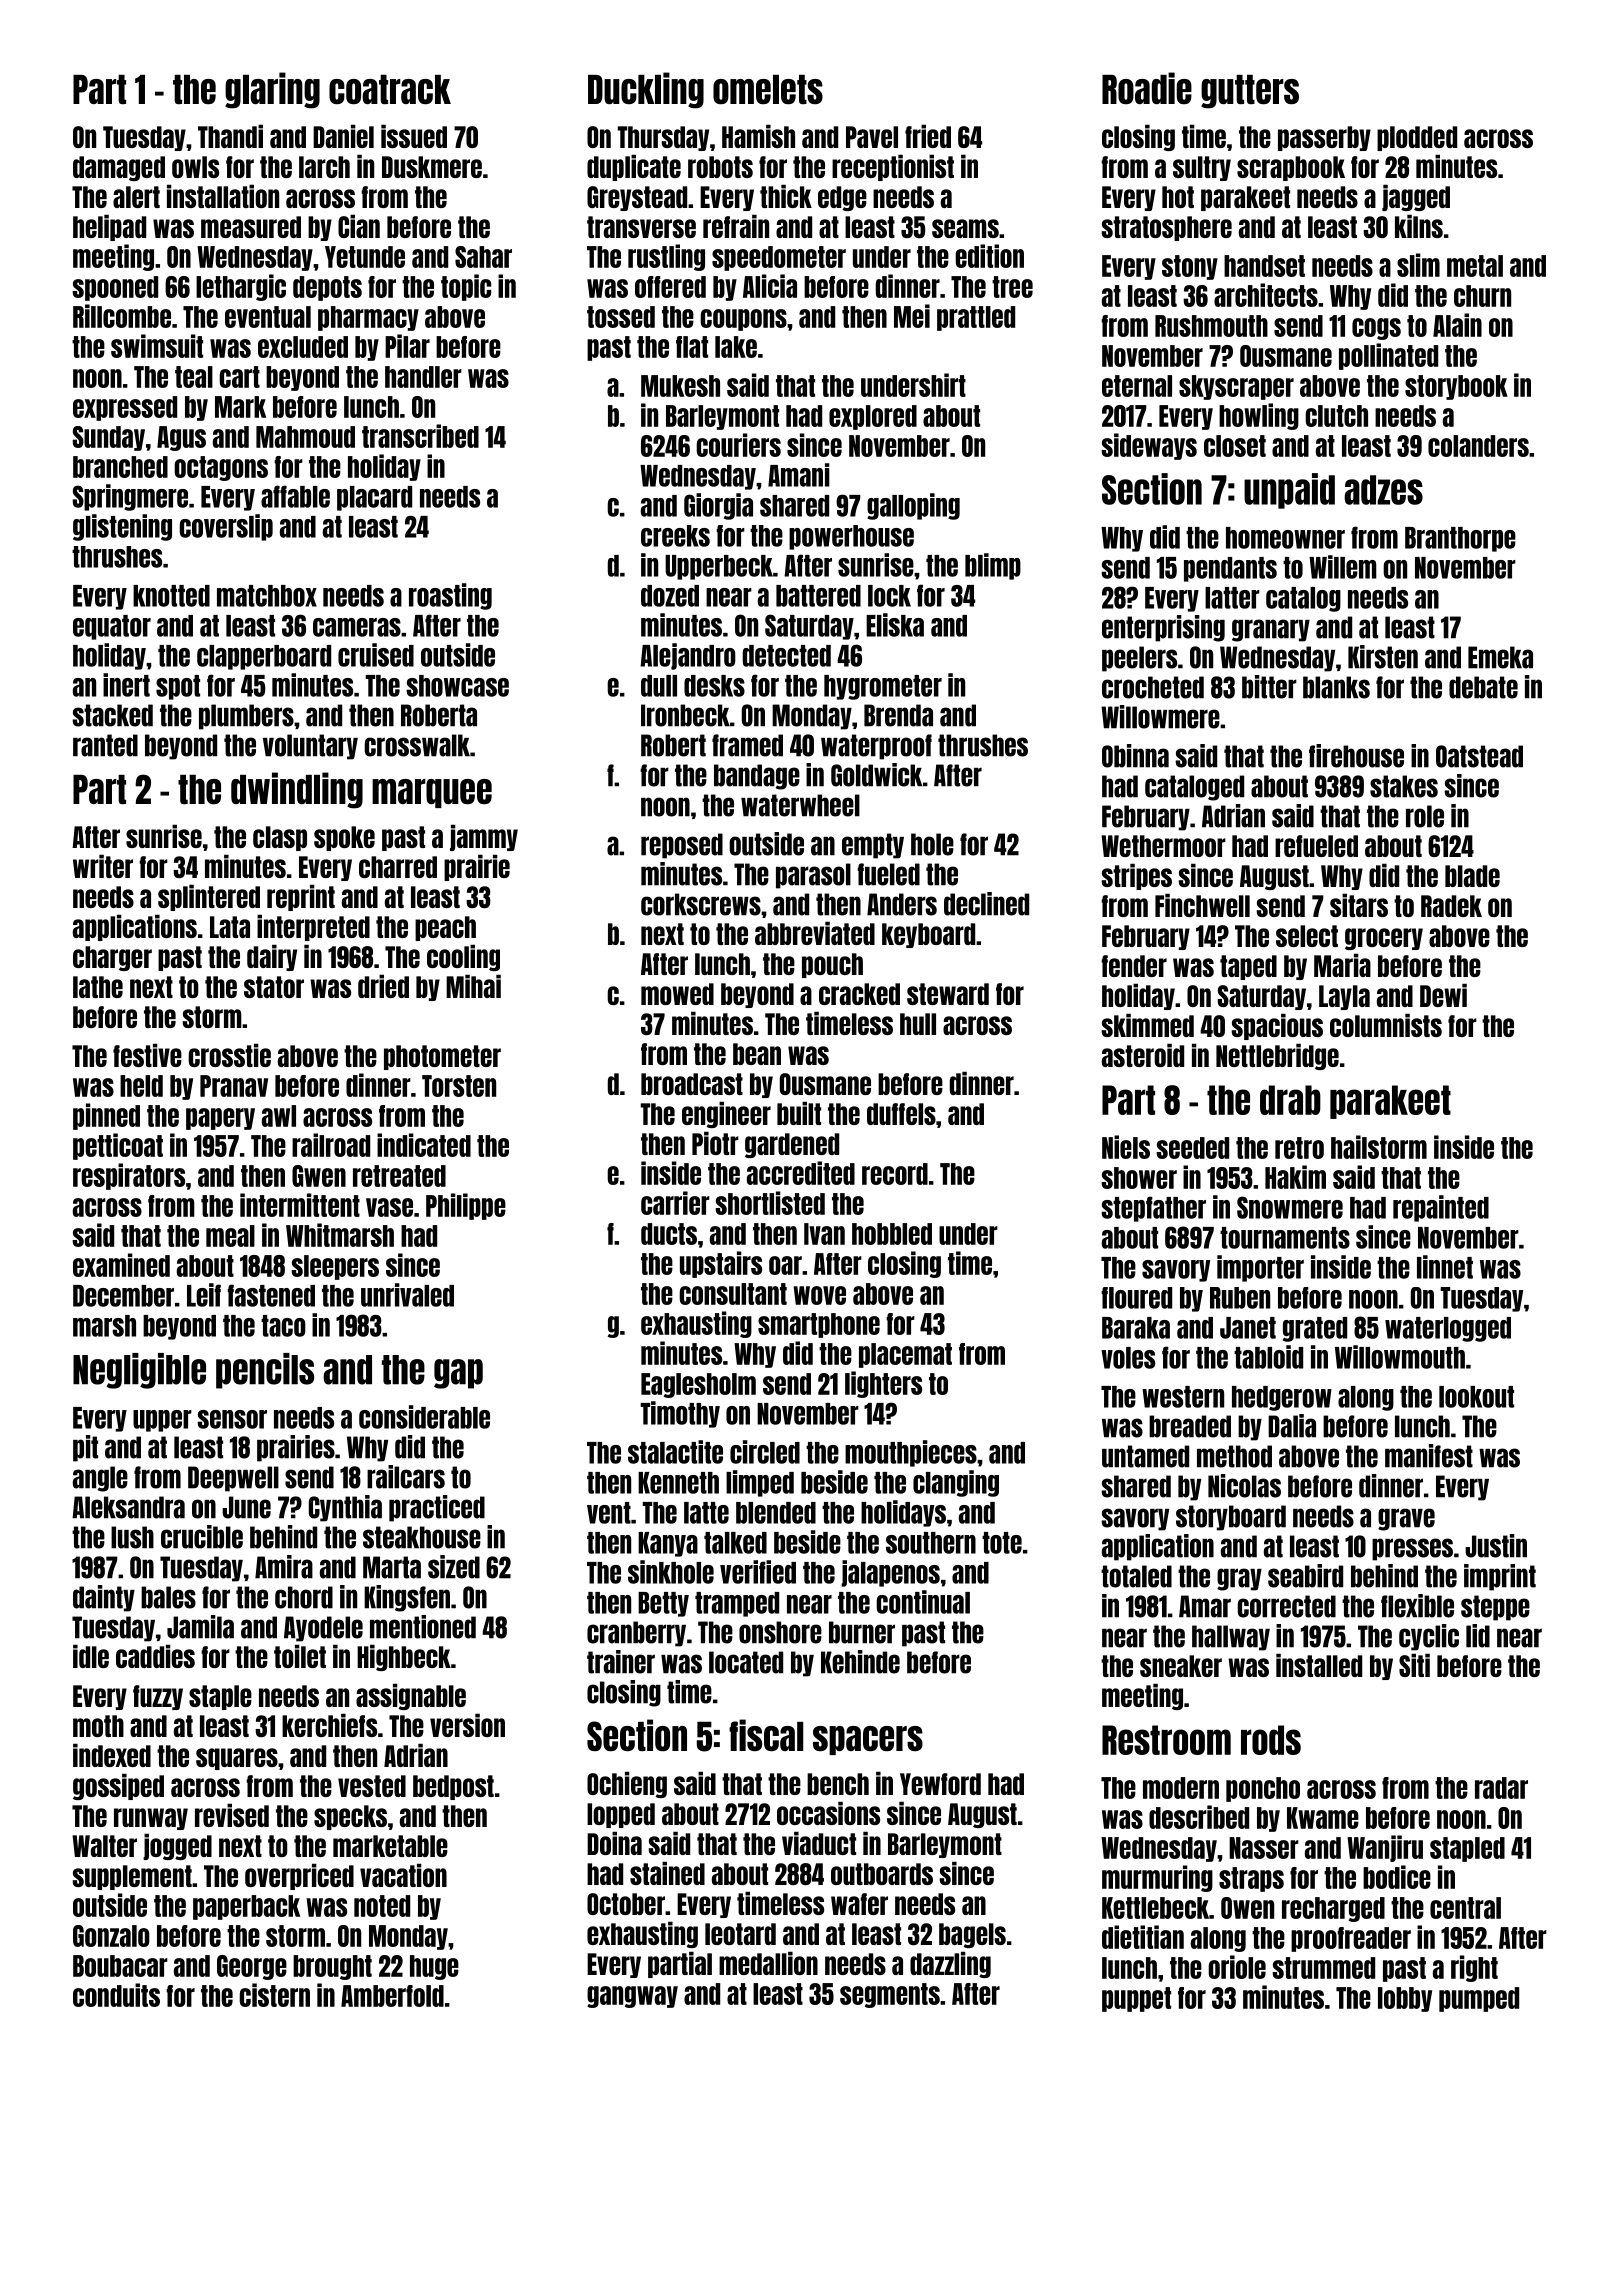 The image size is (1620, 2292). Describe the element at coordinates (1126, 1147) in the screenshot. I see `Niels` at that location.
